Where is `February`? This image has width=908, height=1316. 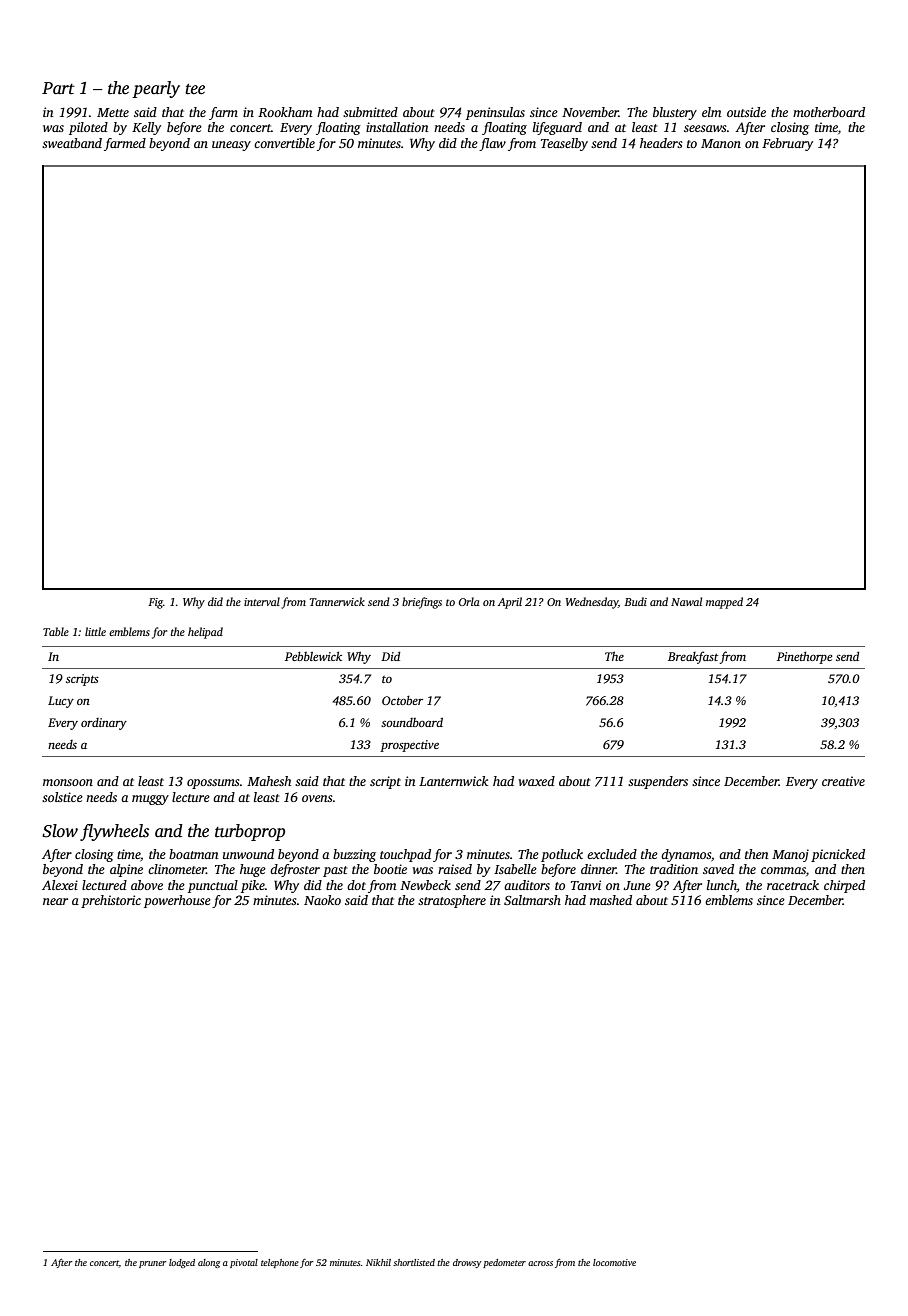
February is located at coordinates (787, 144).
